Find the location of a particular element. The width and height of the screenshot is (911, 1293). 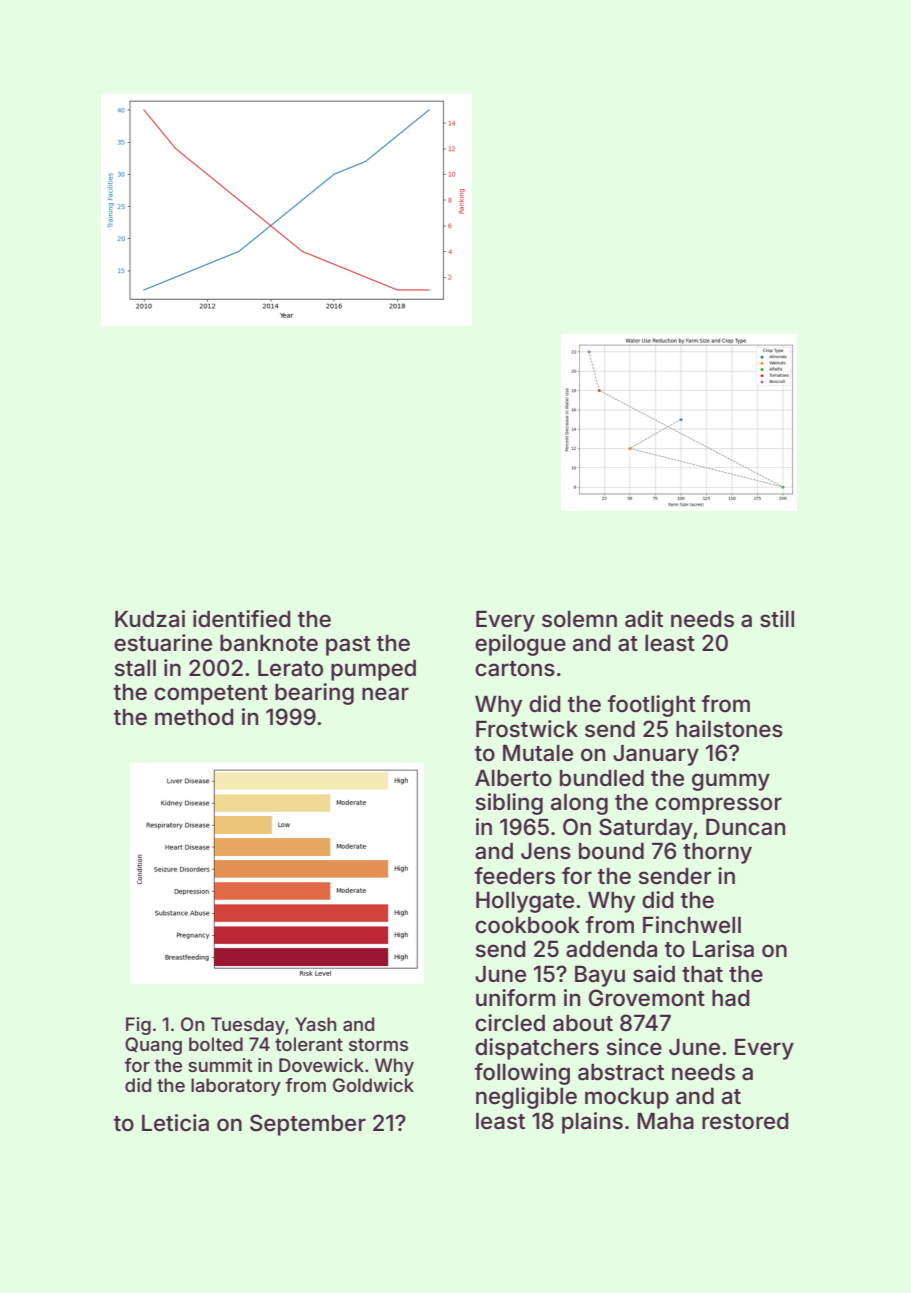

hailstones is located at coordinates (729, 729).
